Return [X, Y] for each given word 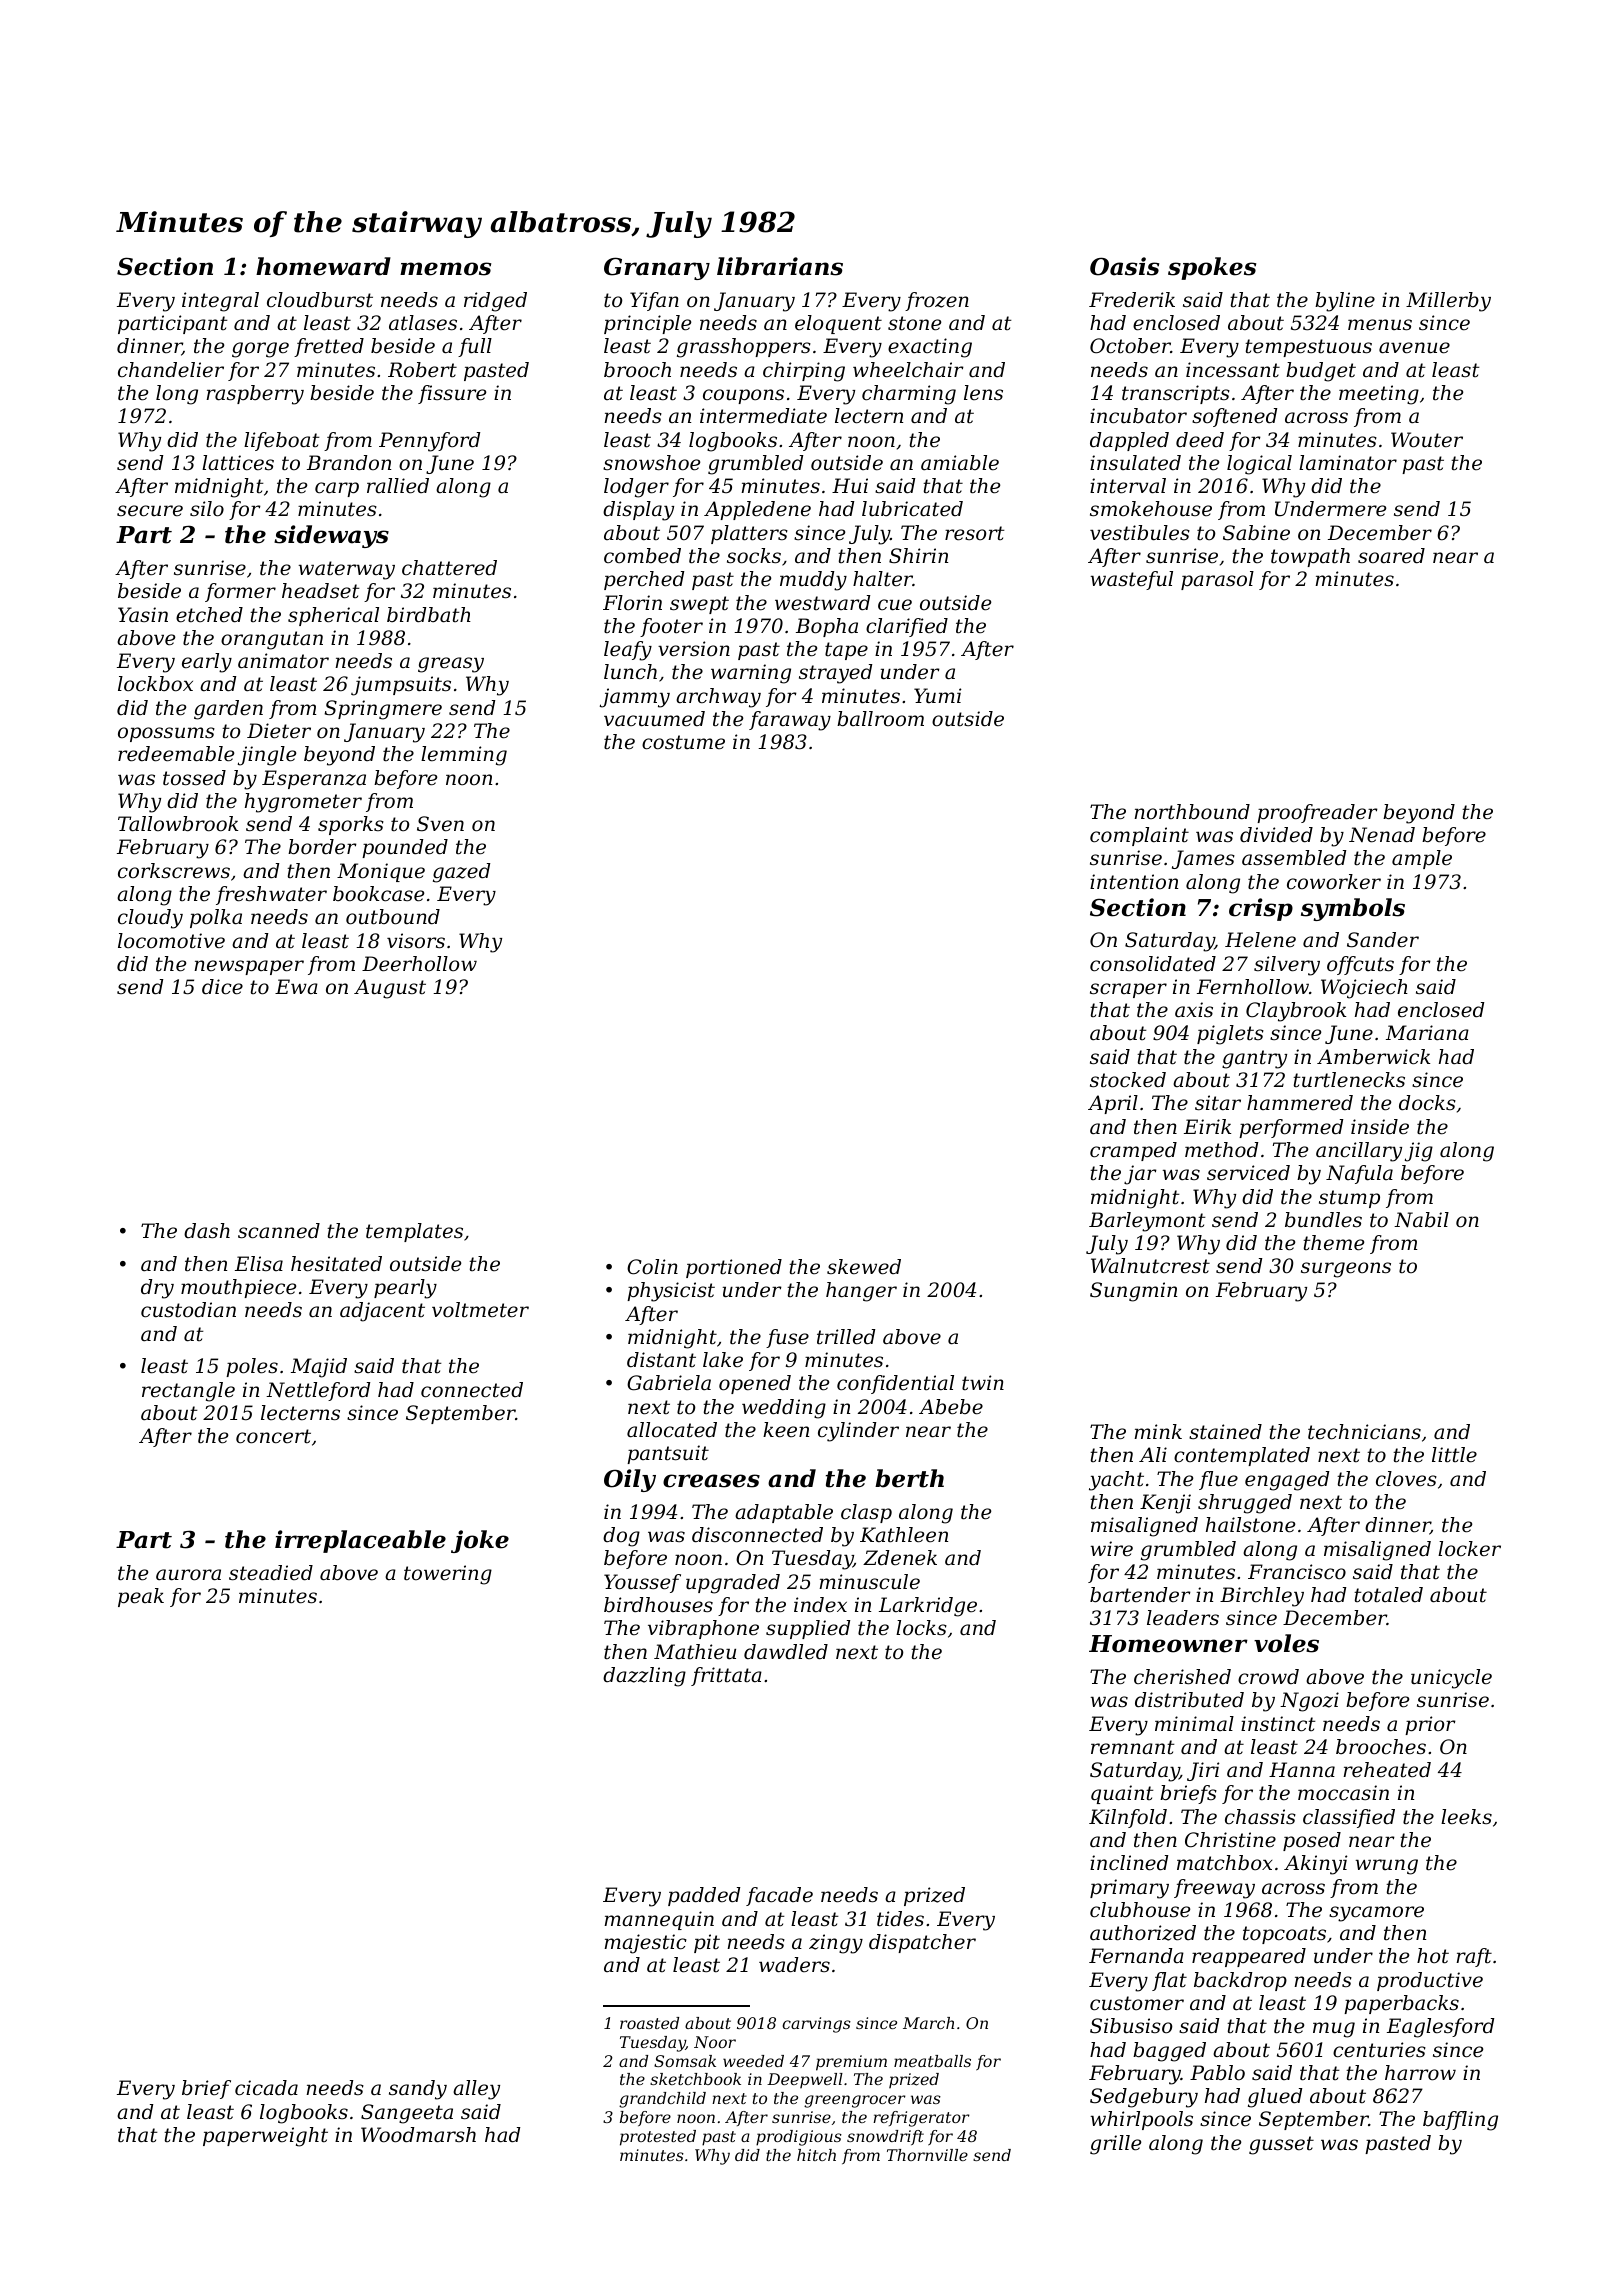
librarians [780, 266]
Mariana [1427, 1033]
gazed [461, 873]
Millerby [1448, 302]
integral [220, 302]
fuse [787, 1338]
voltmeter [480, 1310]
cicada [266, 2088]
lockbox [155, 684]
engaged [1287, 1481]
